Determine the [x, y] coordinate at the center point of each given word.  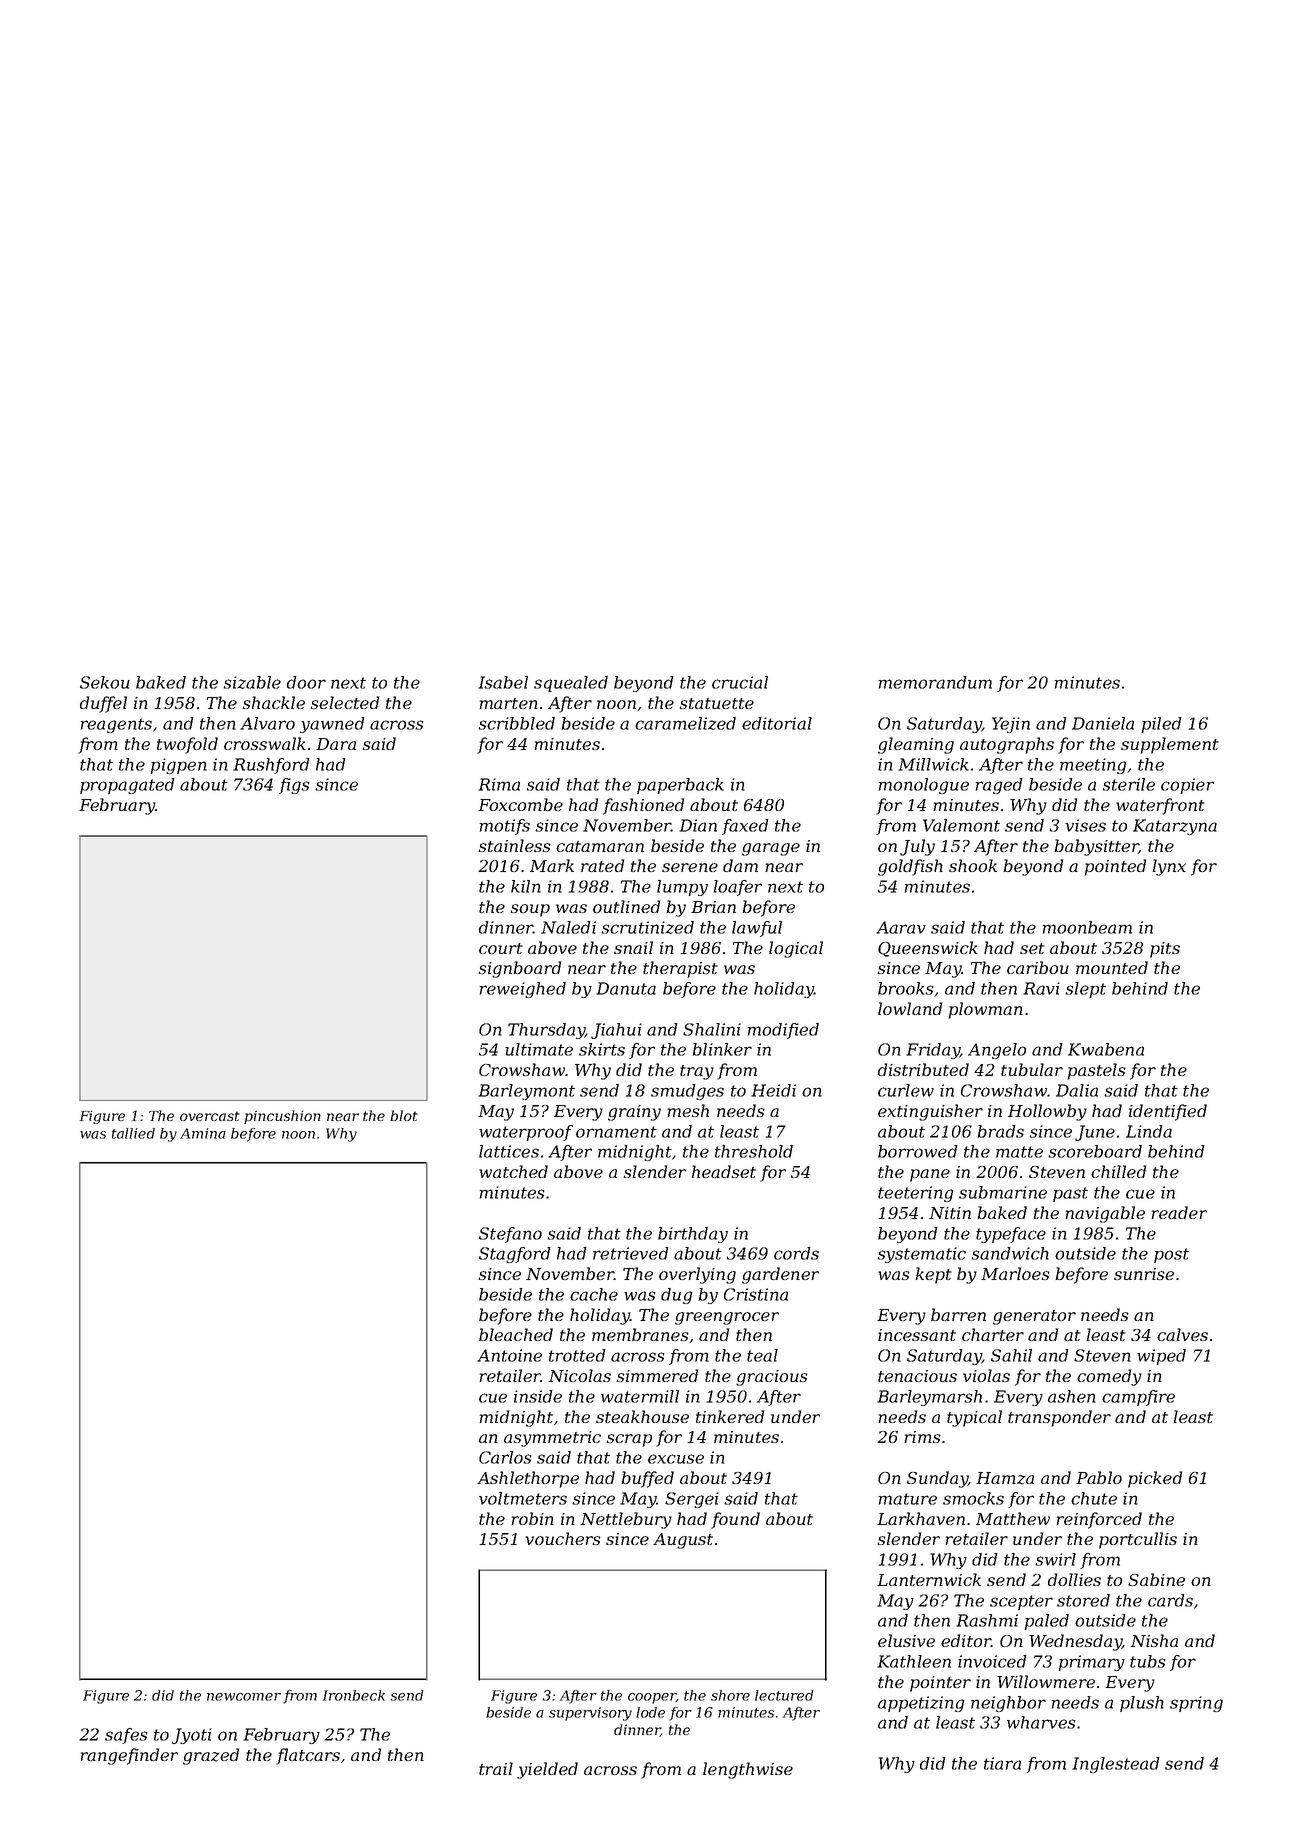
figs [294, 786]
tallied [133, 1133]
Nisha [1154, 1640]
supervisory [590, 1714]
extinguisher [930, 1112]
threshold [754, 1151]
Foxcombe [520, 804]
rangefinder [129, 1756]
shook [973, 865]
